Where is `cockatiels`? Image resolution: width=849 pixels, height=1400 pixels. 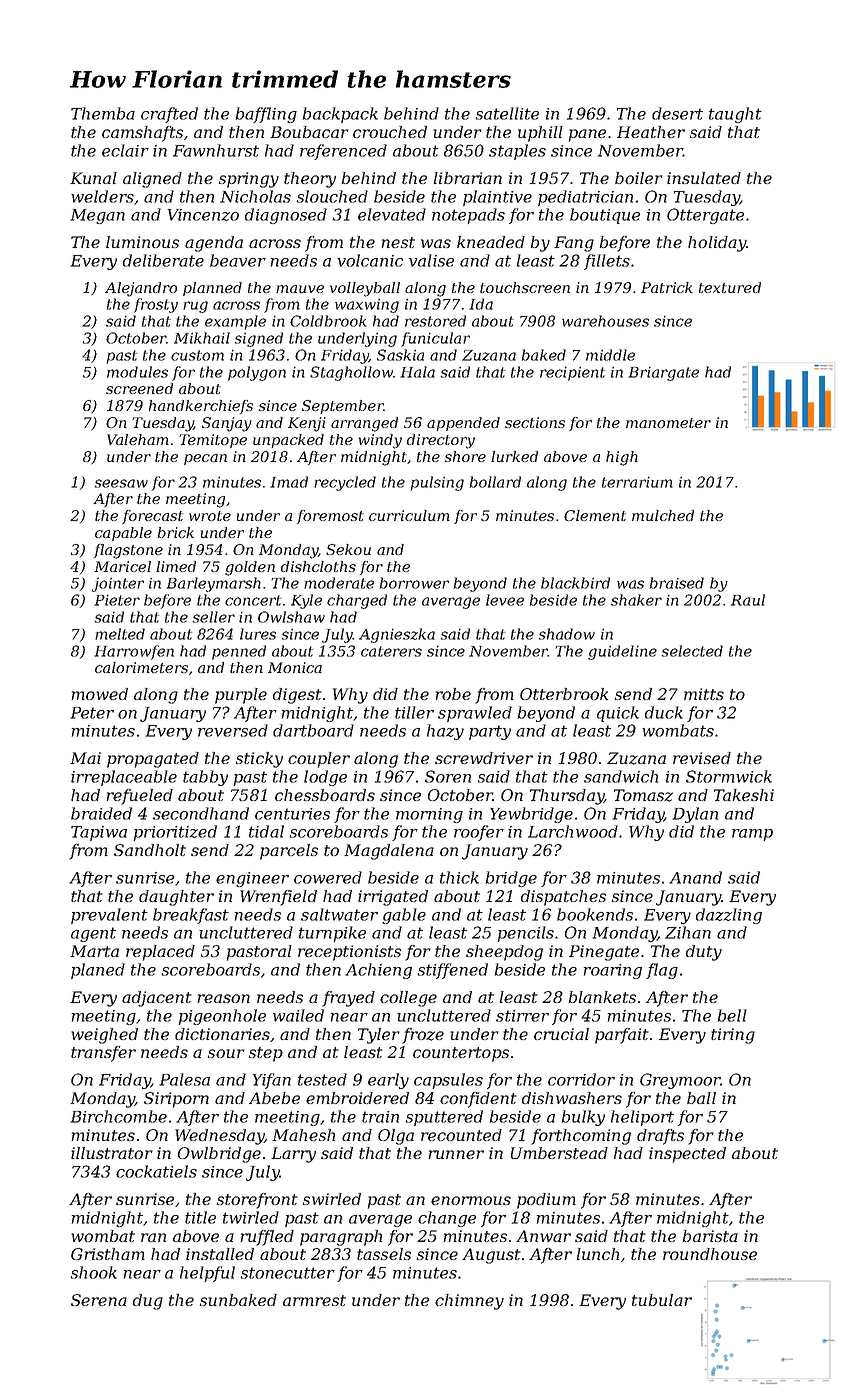 cockatiels is located at coordinates (156, 1171).
